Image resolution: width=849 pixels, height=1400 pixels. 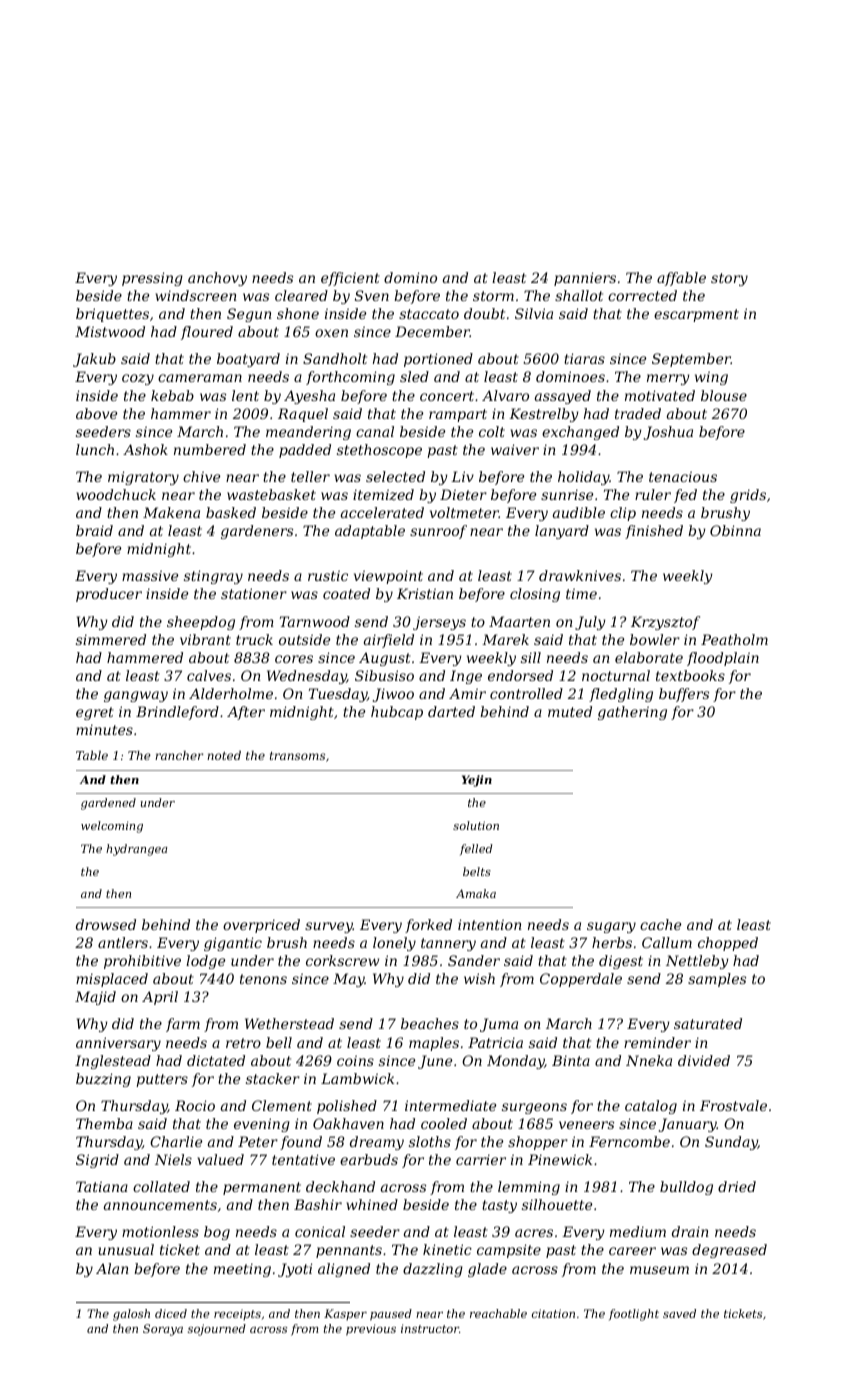 What do you see at coordinates (331, 333) in the page?
I see `oxen` at bounding box center [331, 333].
